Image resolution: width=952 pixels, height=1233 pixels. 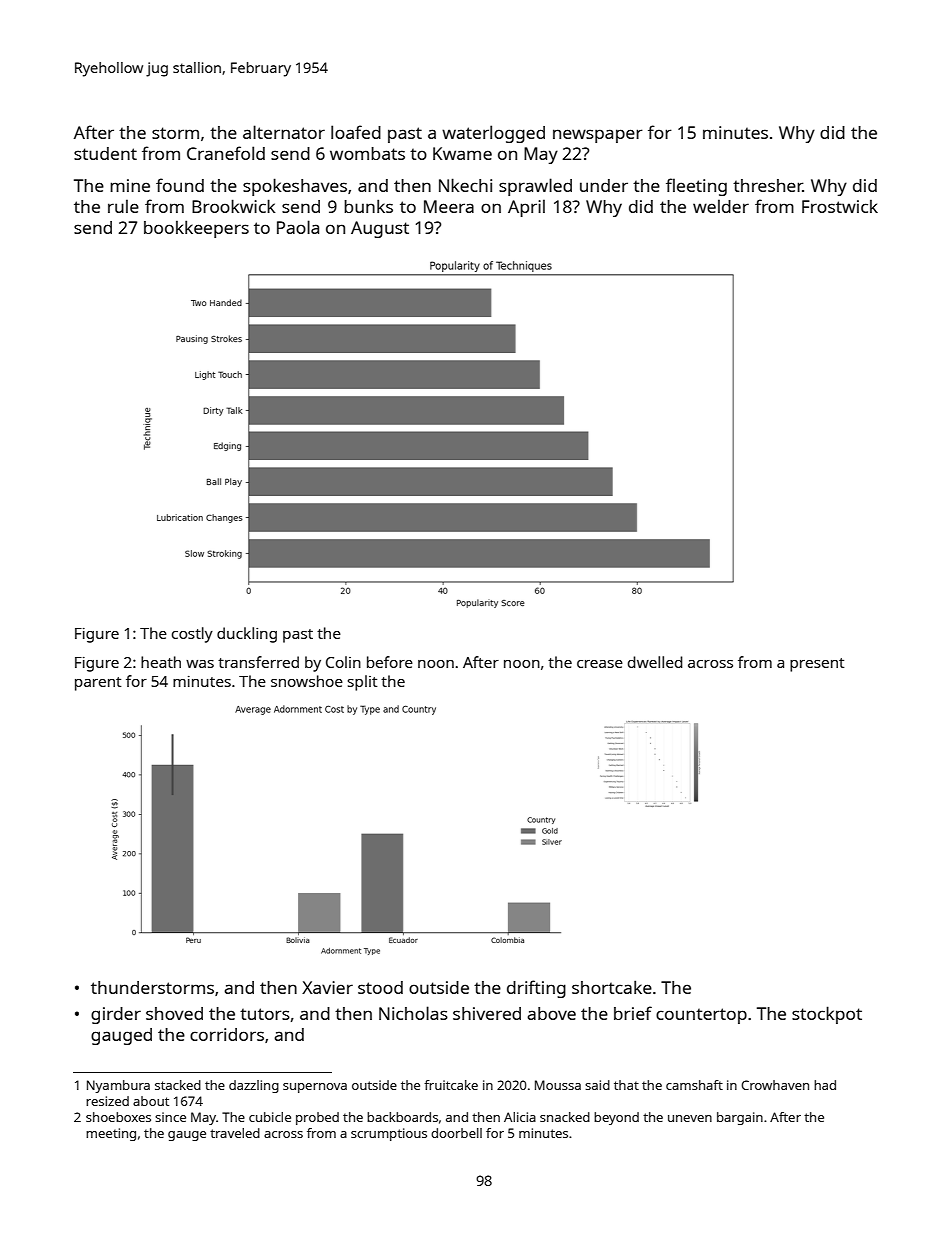 I want to click on alternator, so click(x=284, y=132).
